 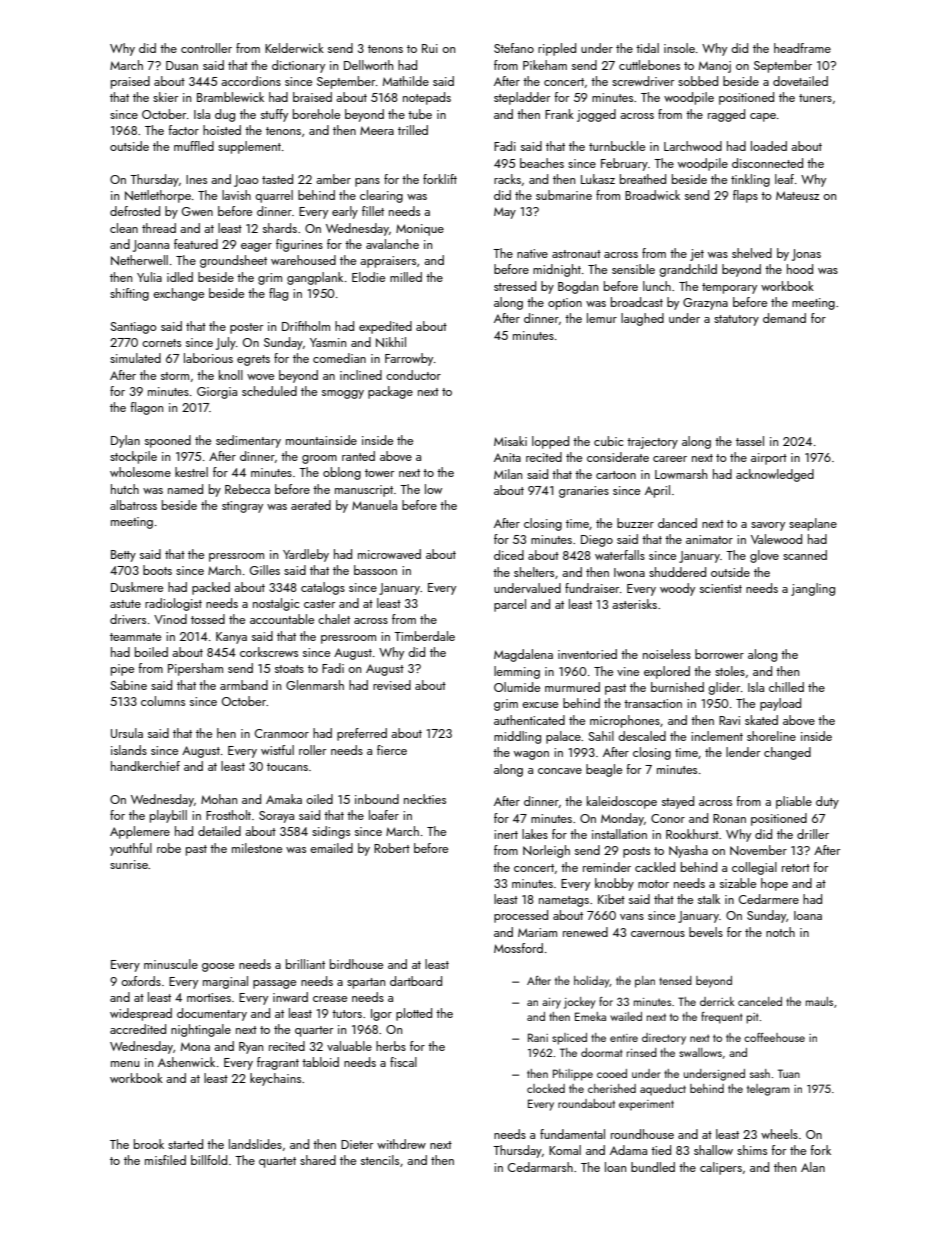 I want to click on Betty, so click(x=123, y=556).
